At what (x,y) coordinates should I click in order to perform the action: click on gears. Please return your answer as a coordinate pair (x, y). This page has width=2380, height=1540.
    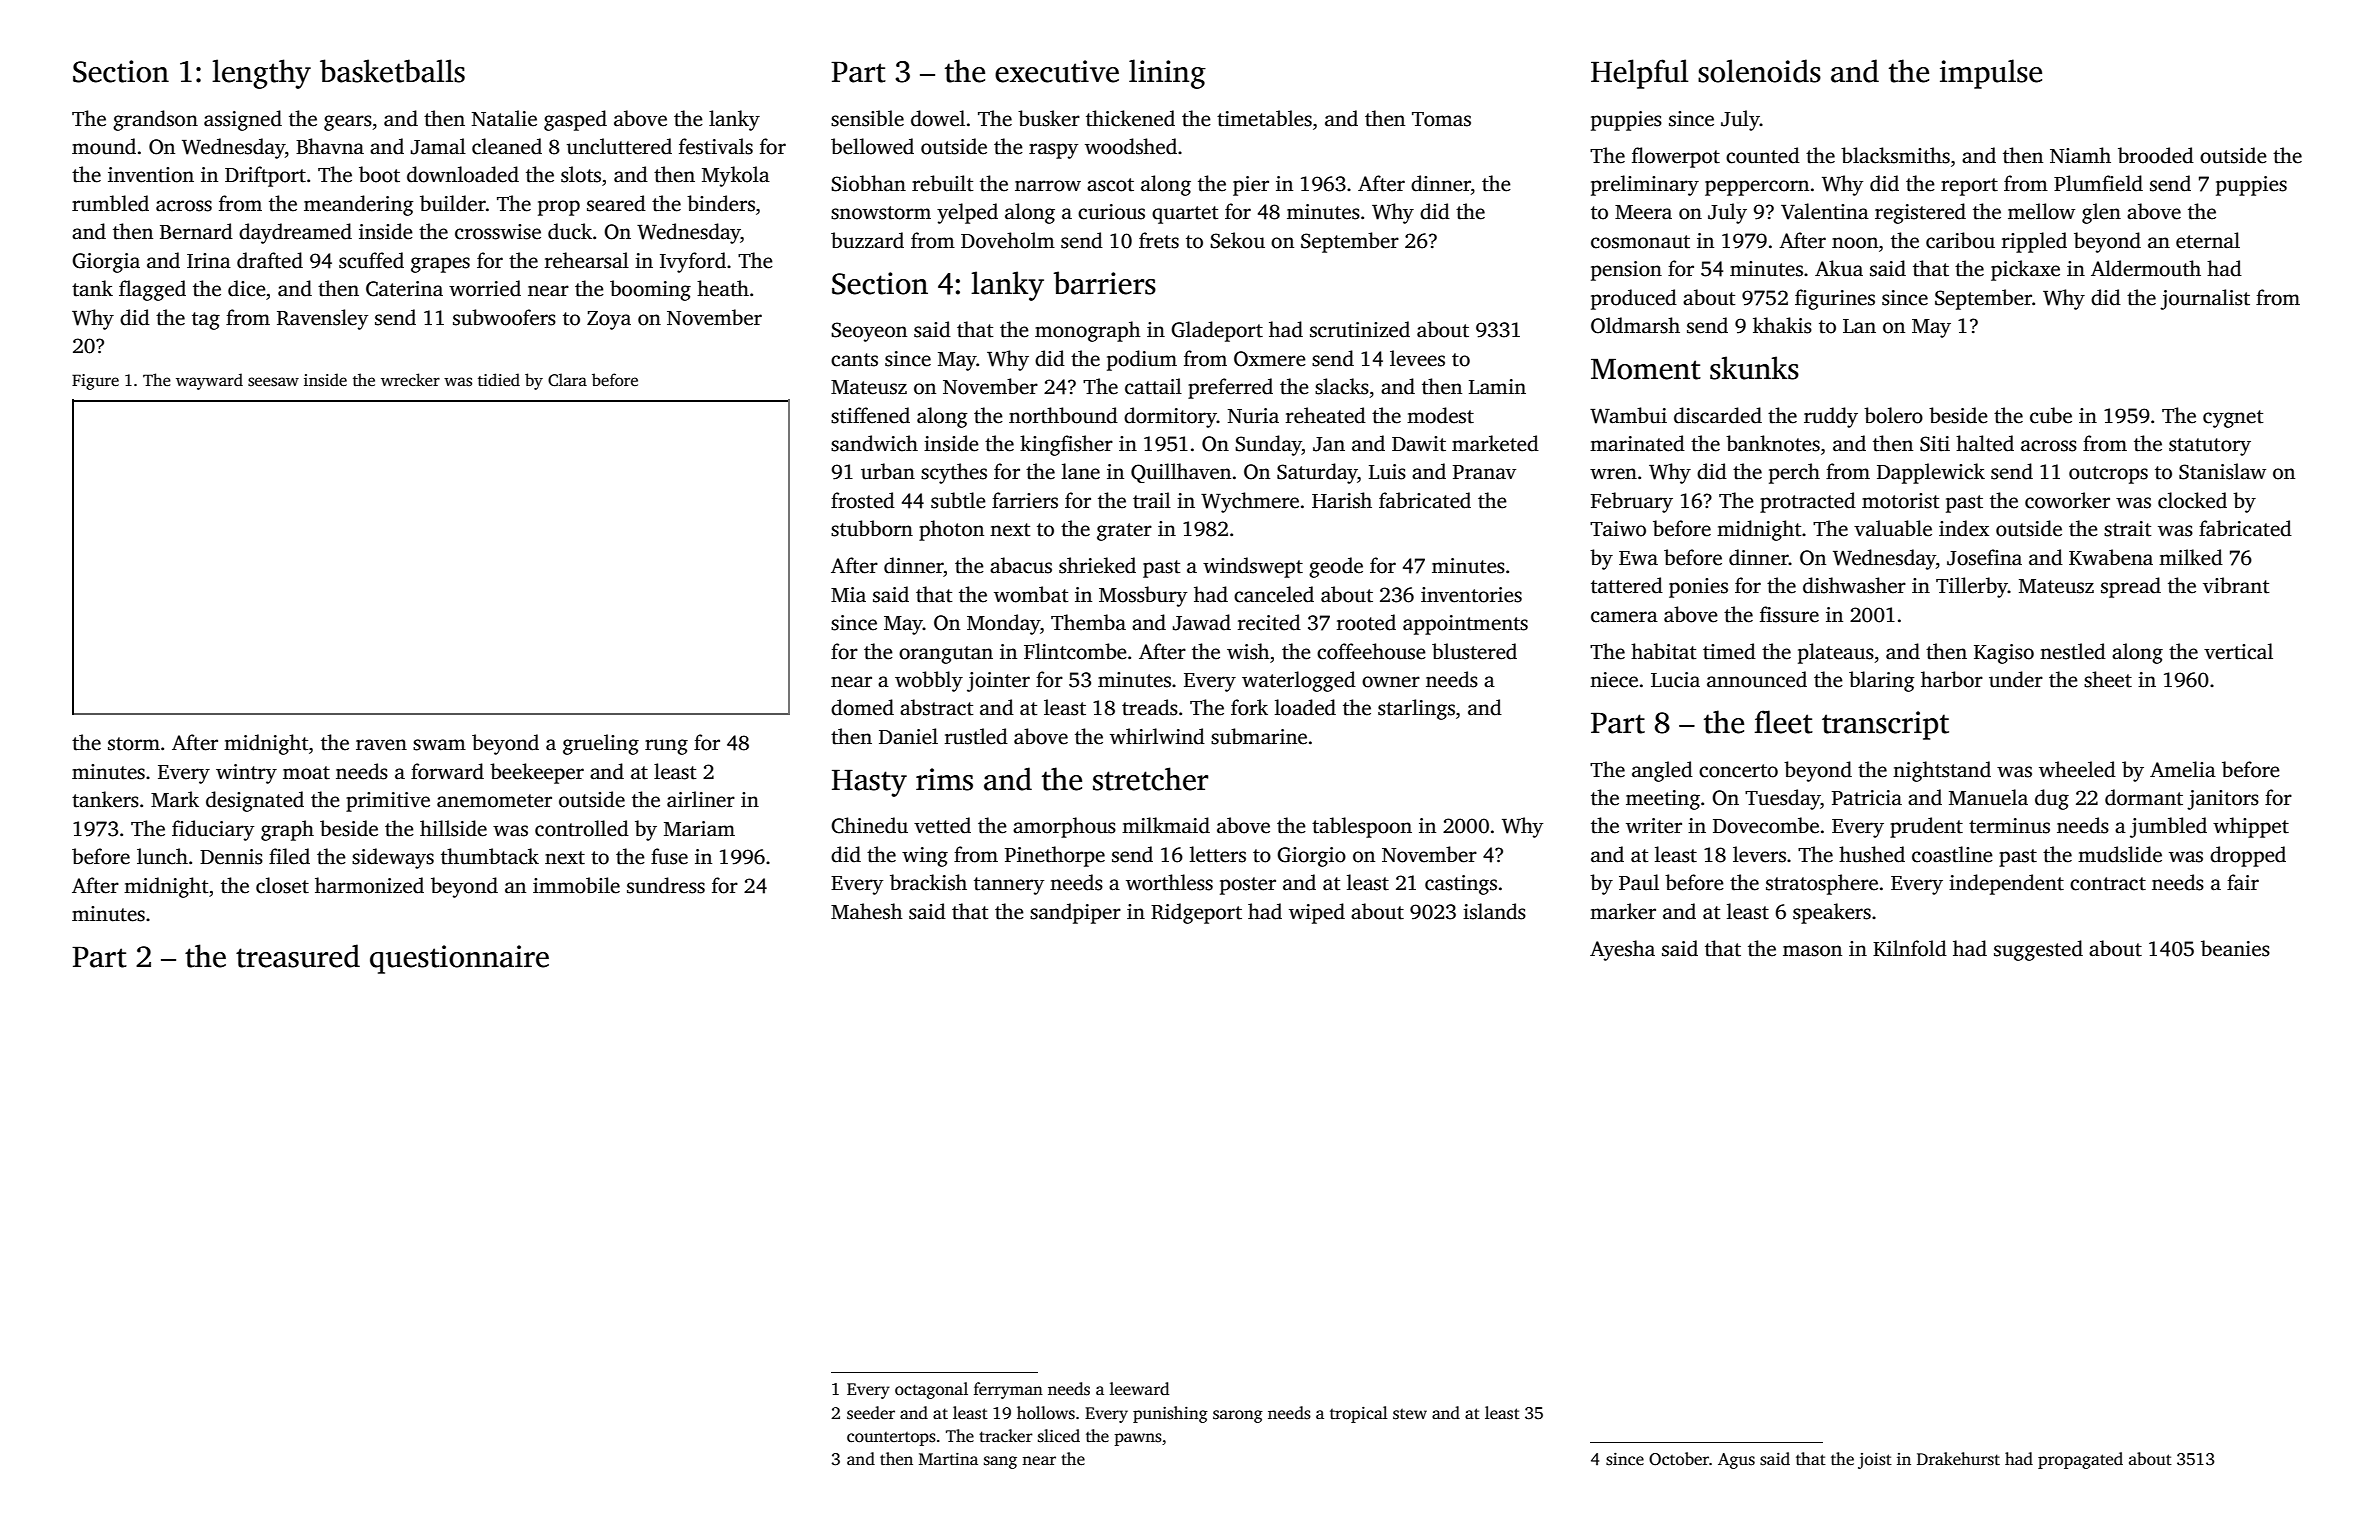
    Looking at the image, I should click on (348, 123).
